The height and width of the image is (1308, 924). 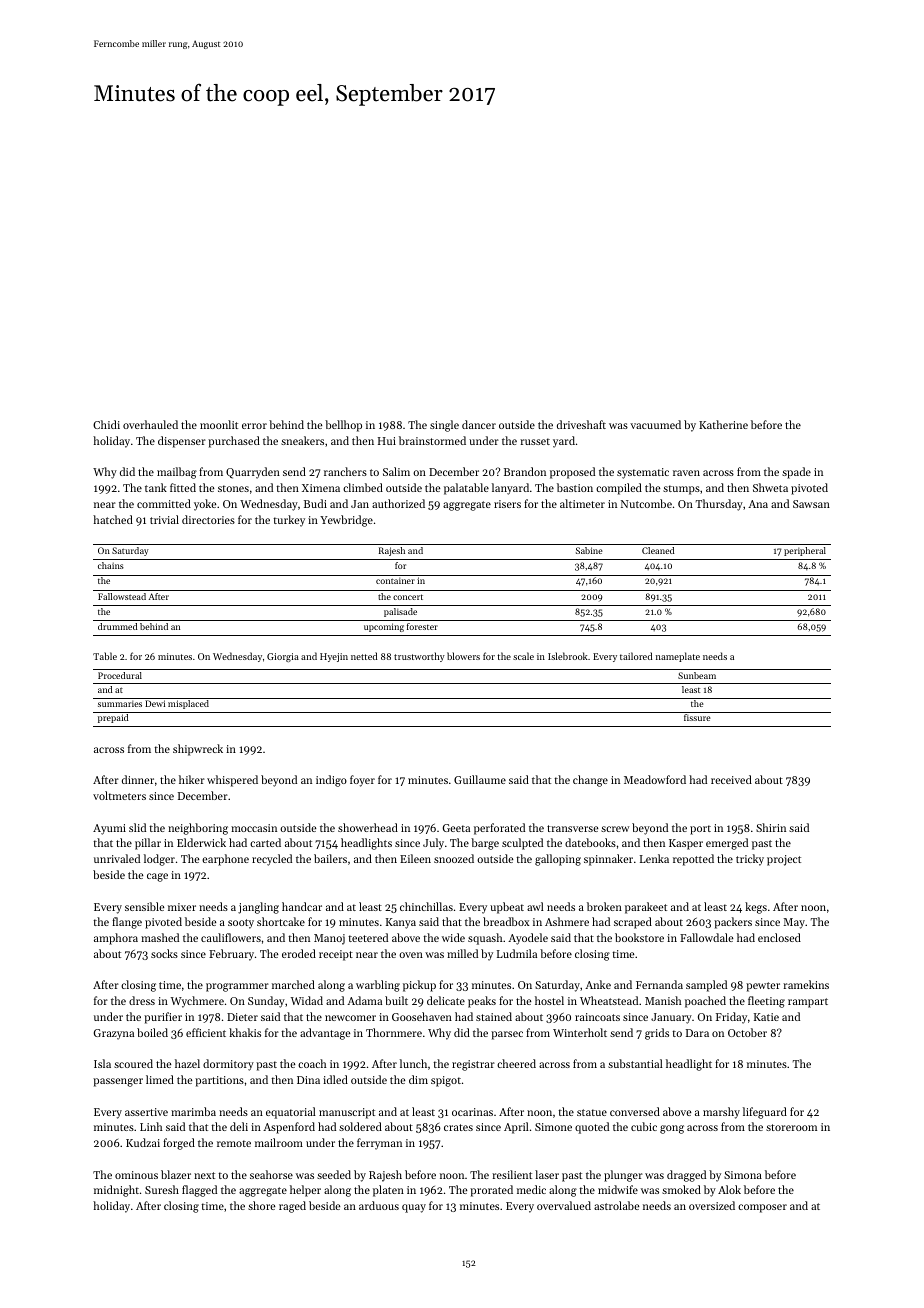 What do you see at coordinates (655, 424) in the image?
I see `vacuumed` at bounding box center [655, 424].
